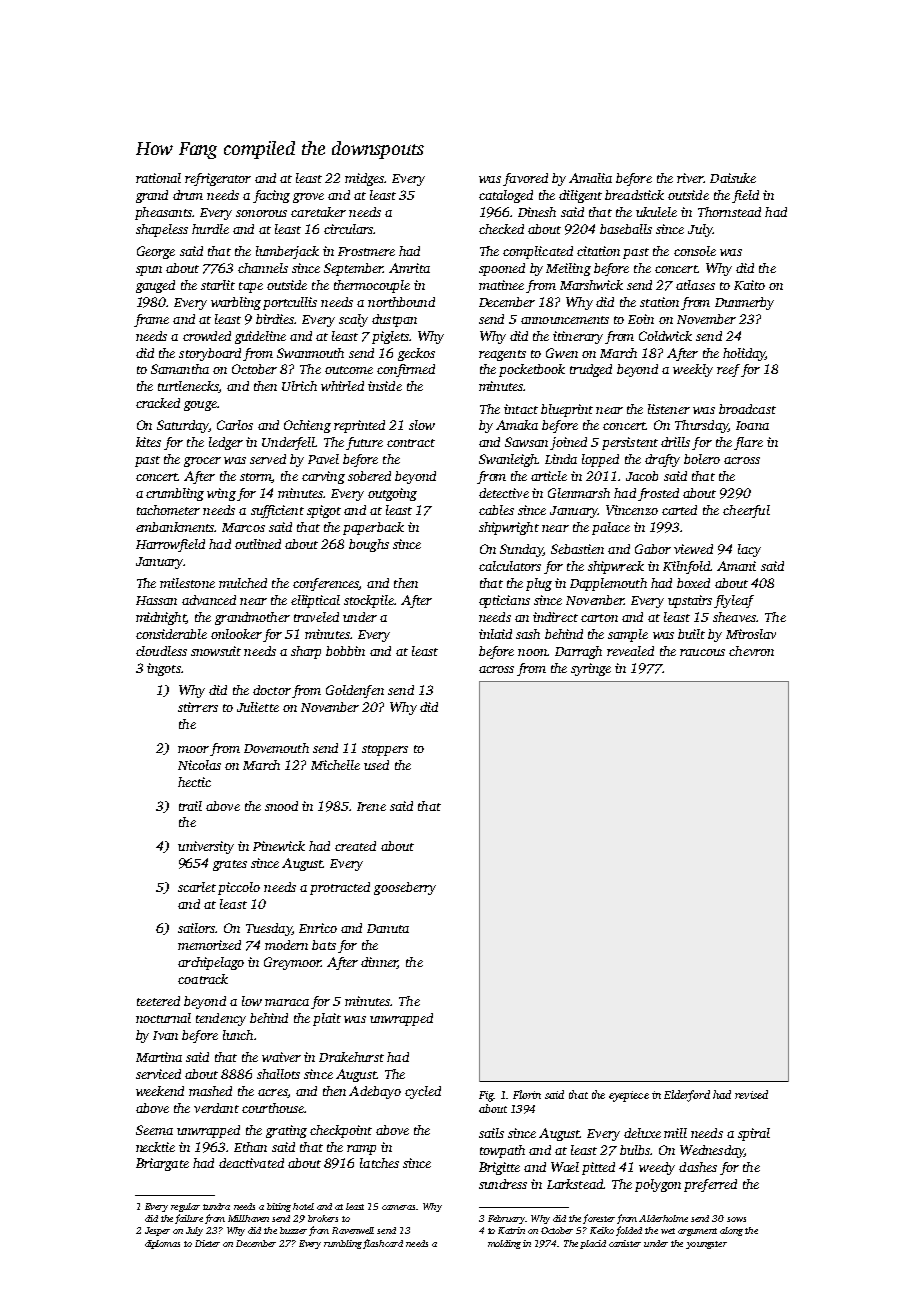 The height and width of the page is (1314, 924). Describe the element at coordinates (537, 212) in the page. I see `Dinesh` at that location.
